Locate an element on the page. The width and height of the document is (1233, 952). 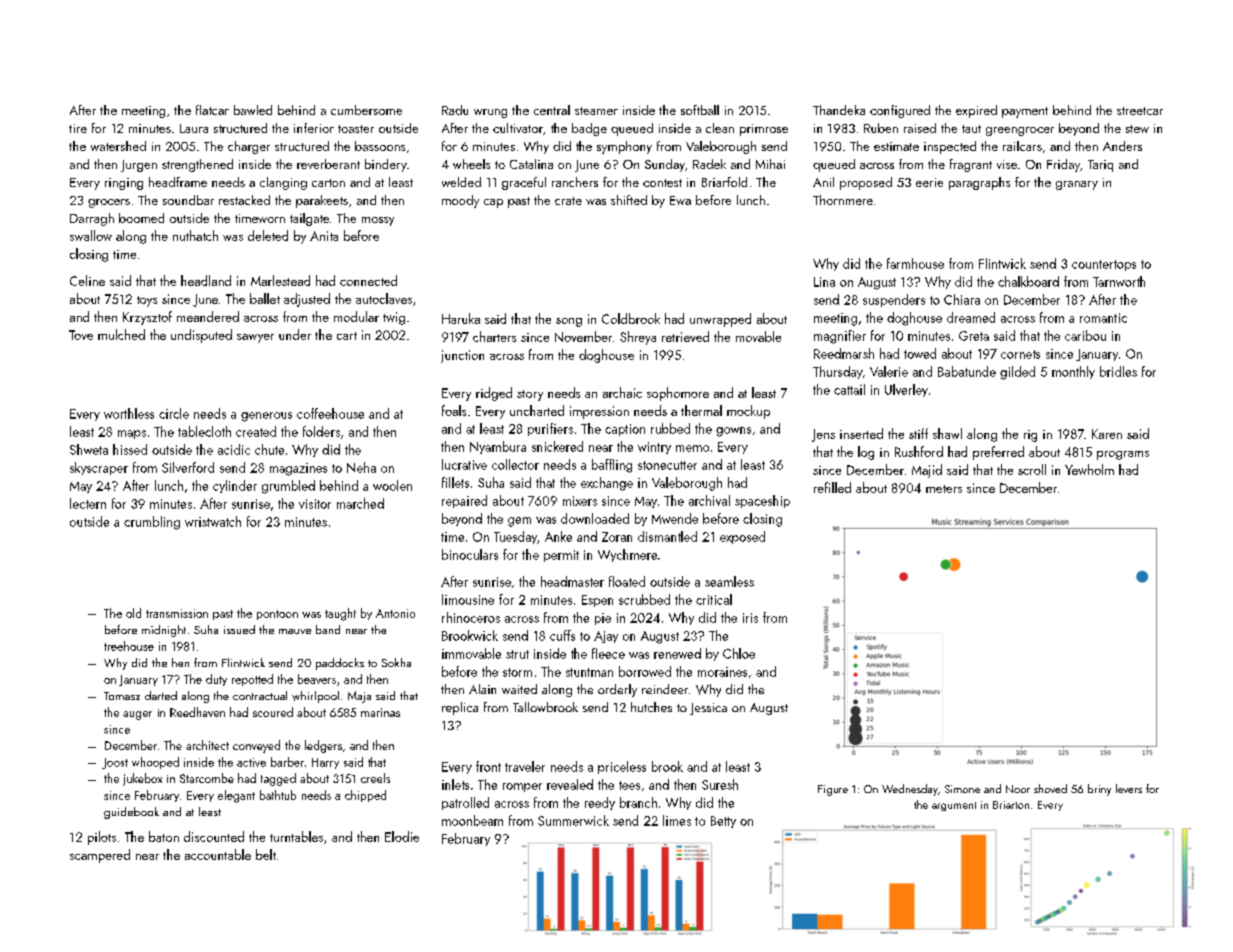
renewed is located at coordinates (677, 653).
